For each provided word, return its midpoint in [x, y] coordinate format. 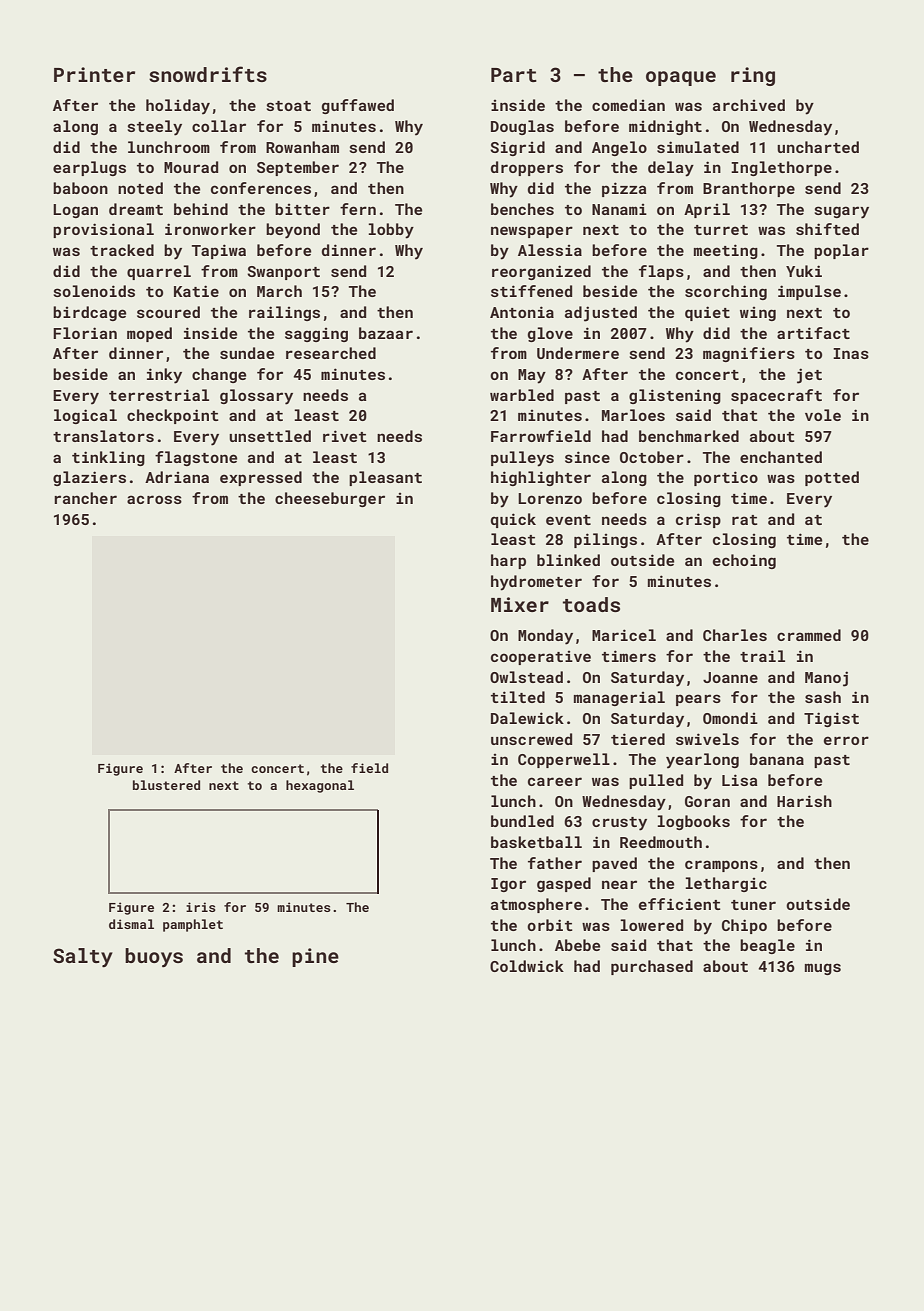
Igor [508, 885]
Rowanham [302, 147]
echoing [744, 561]
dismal [131, 924]
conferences [261, 188]
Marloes [633, 415]
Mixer [520, 604]
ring [753, 76]
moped [149, 334]
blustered [166, 785]
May [532, 376]
